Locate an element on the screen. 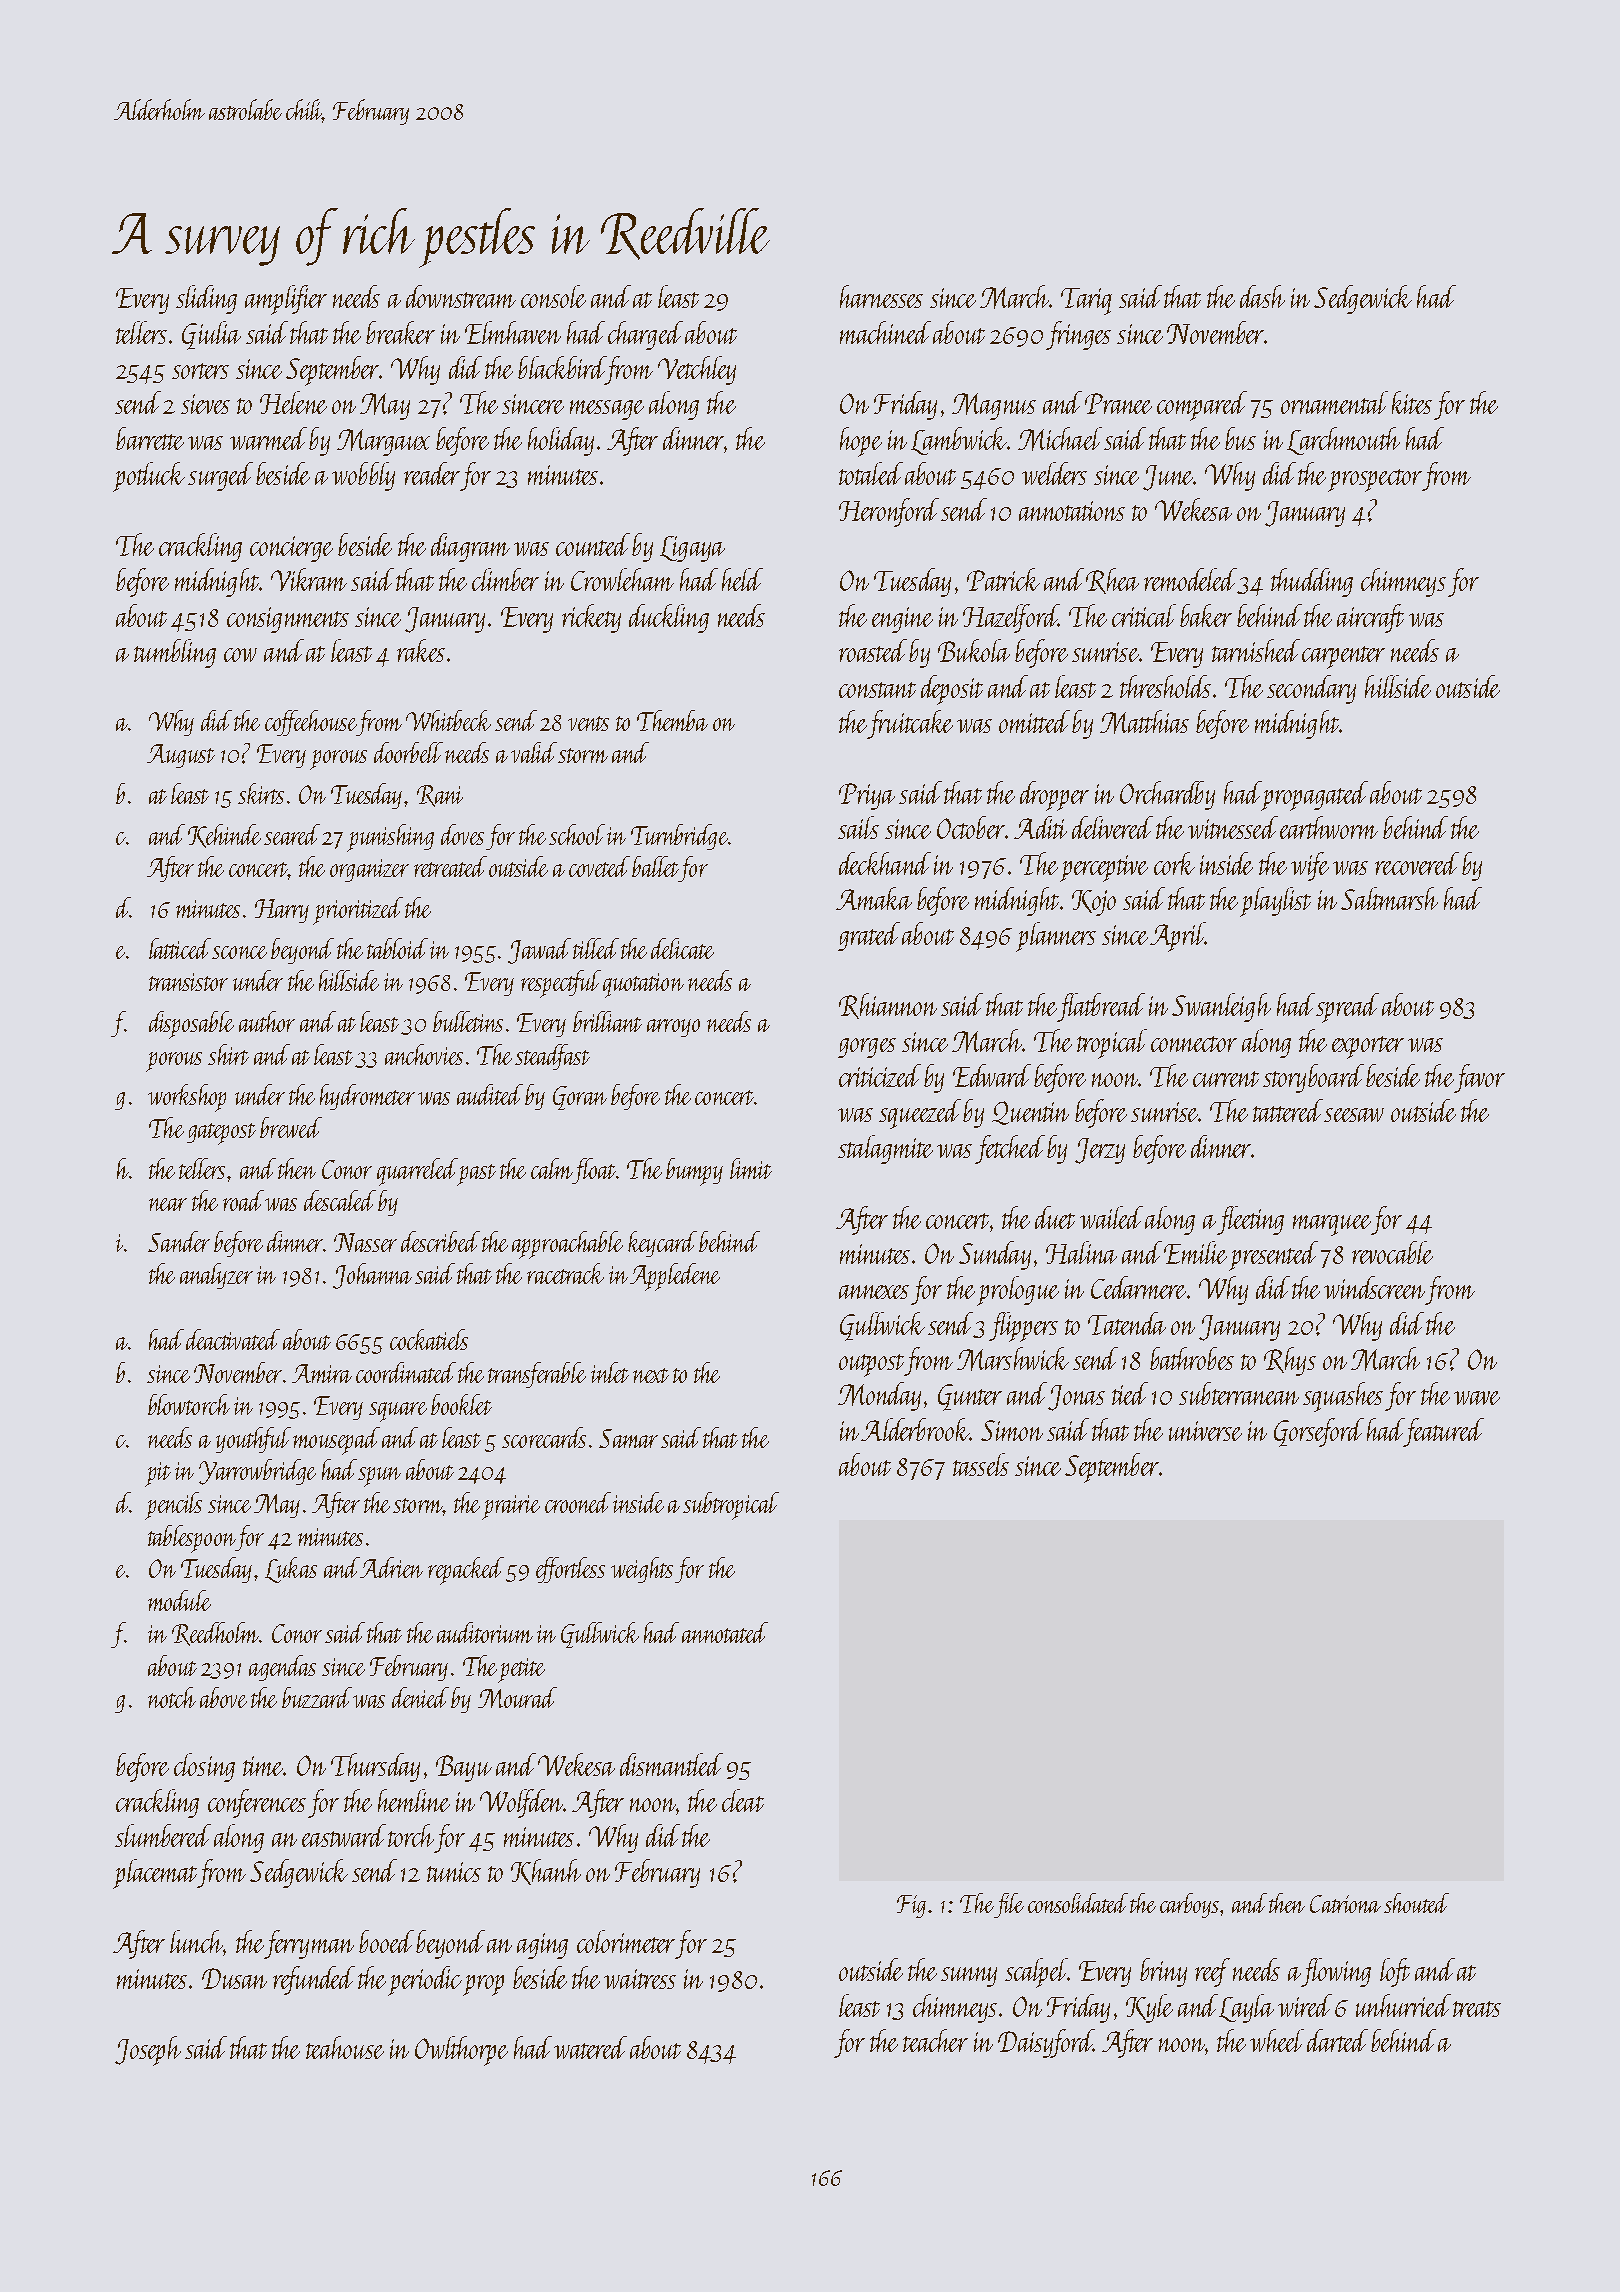 The image size is (1620, 2292). tassels is located at coordinates (981, 1464).
